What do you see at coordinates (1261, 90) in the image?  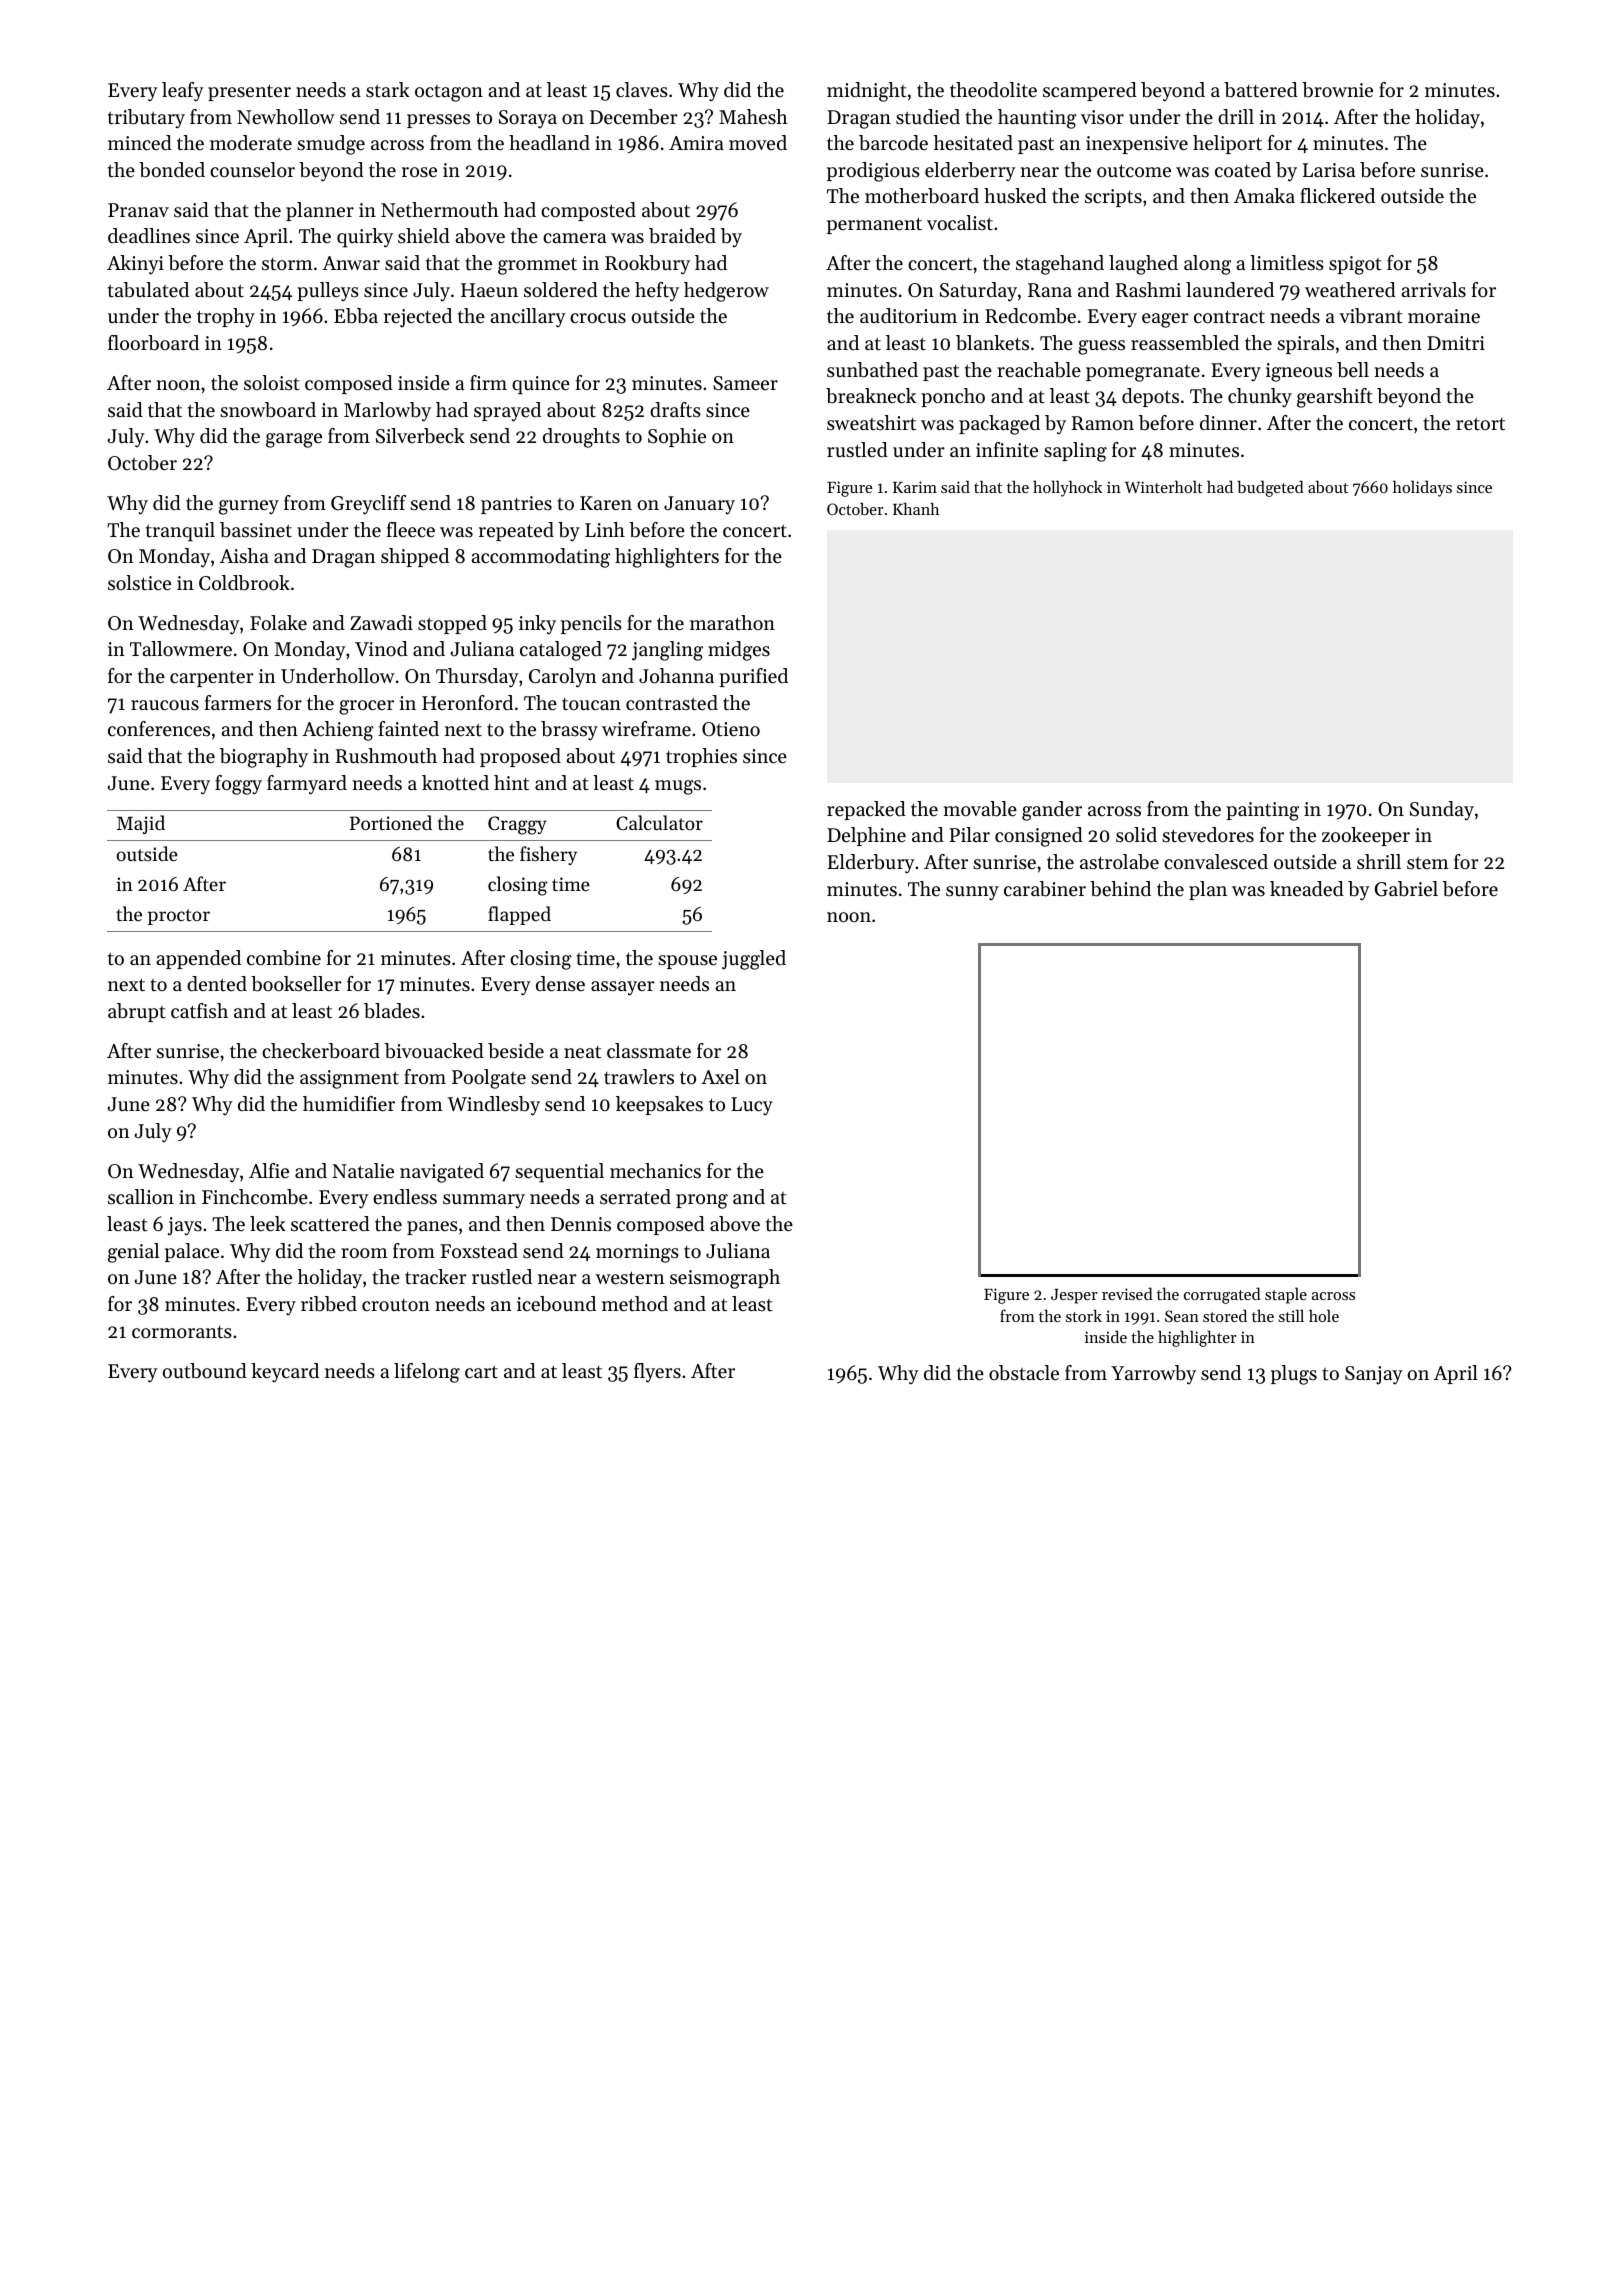 I see `battered` at bounding box center [1261, 90].
